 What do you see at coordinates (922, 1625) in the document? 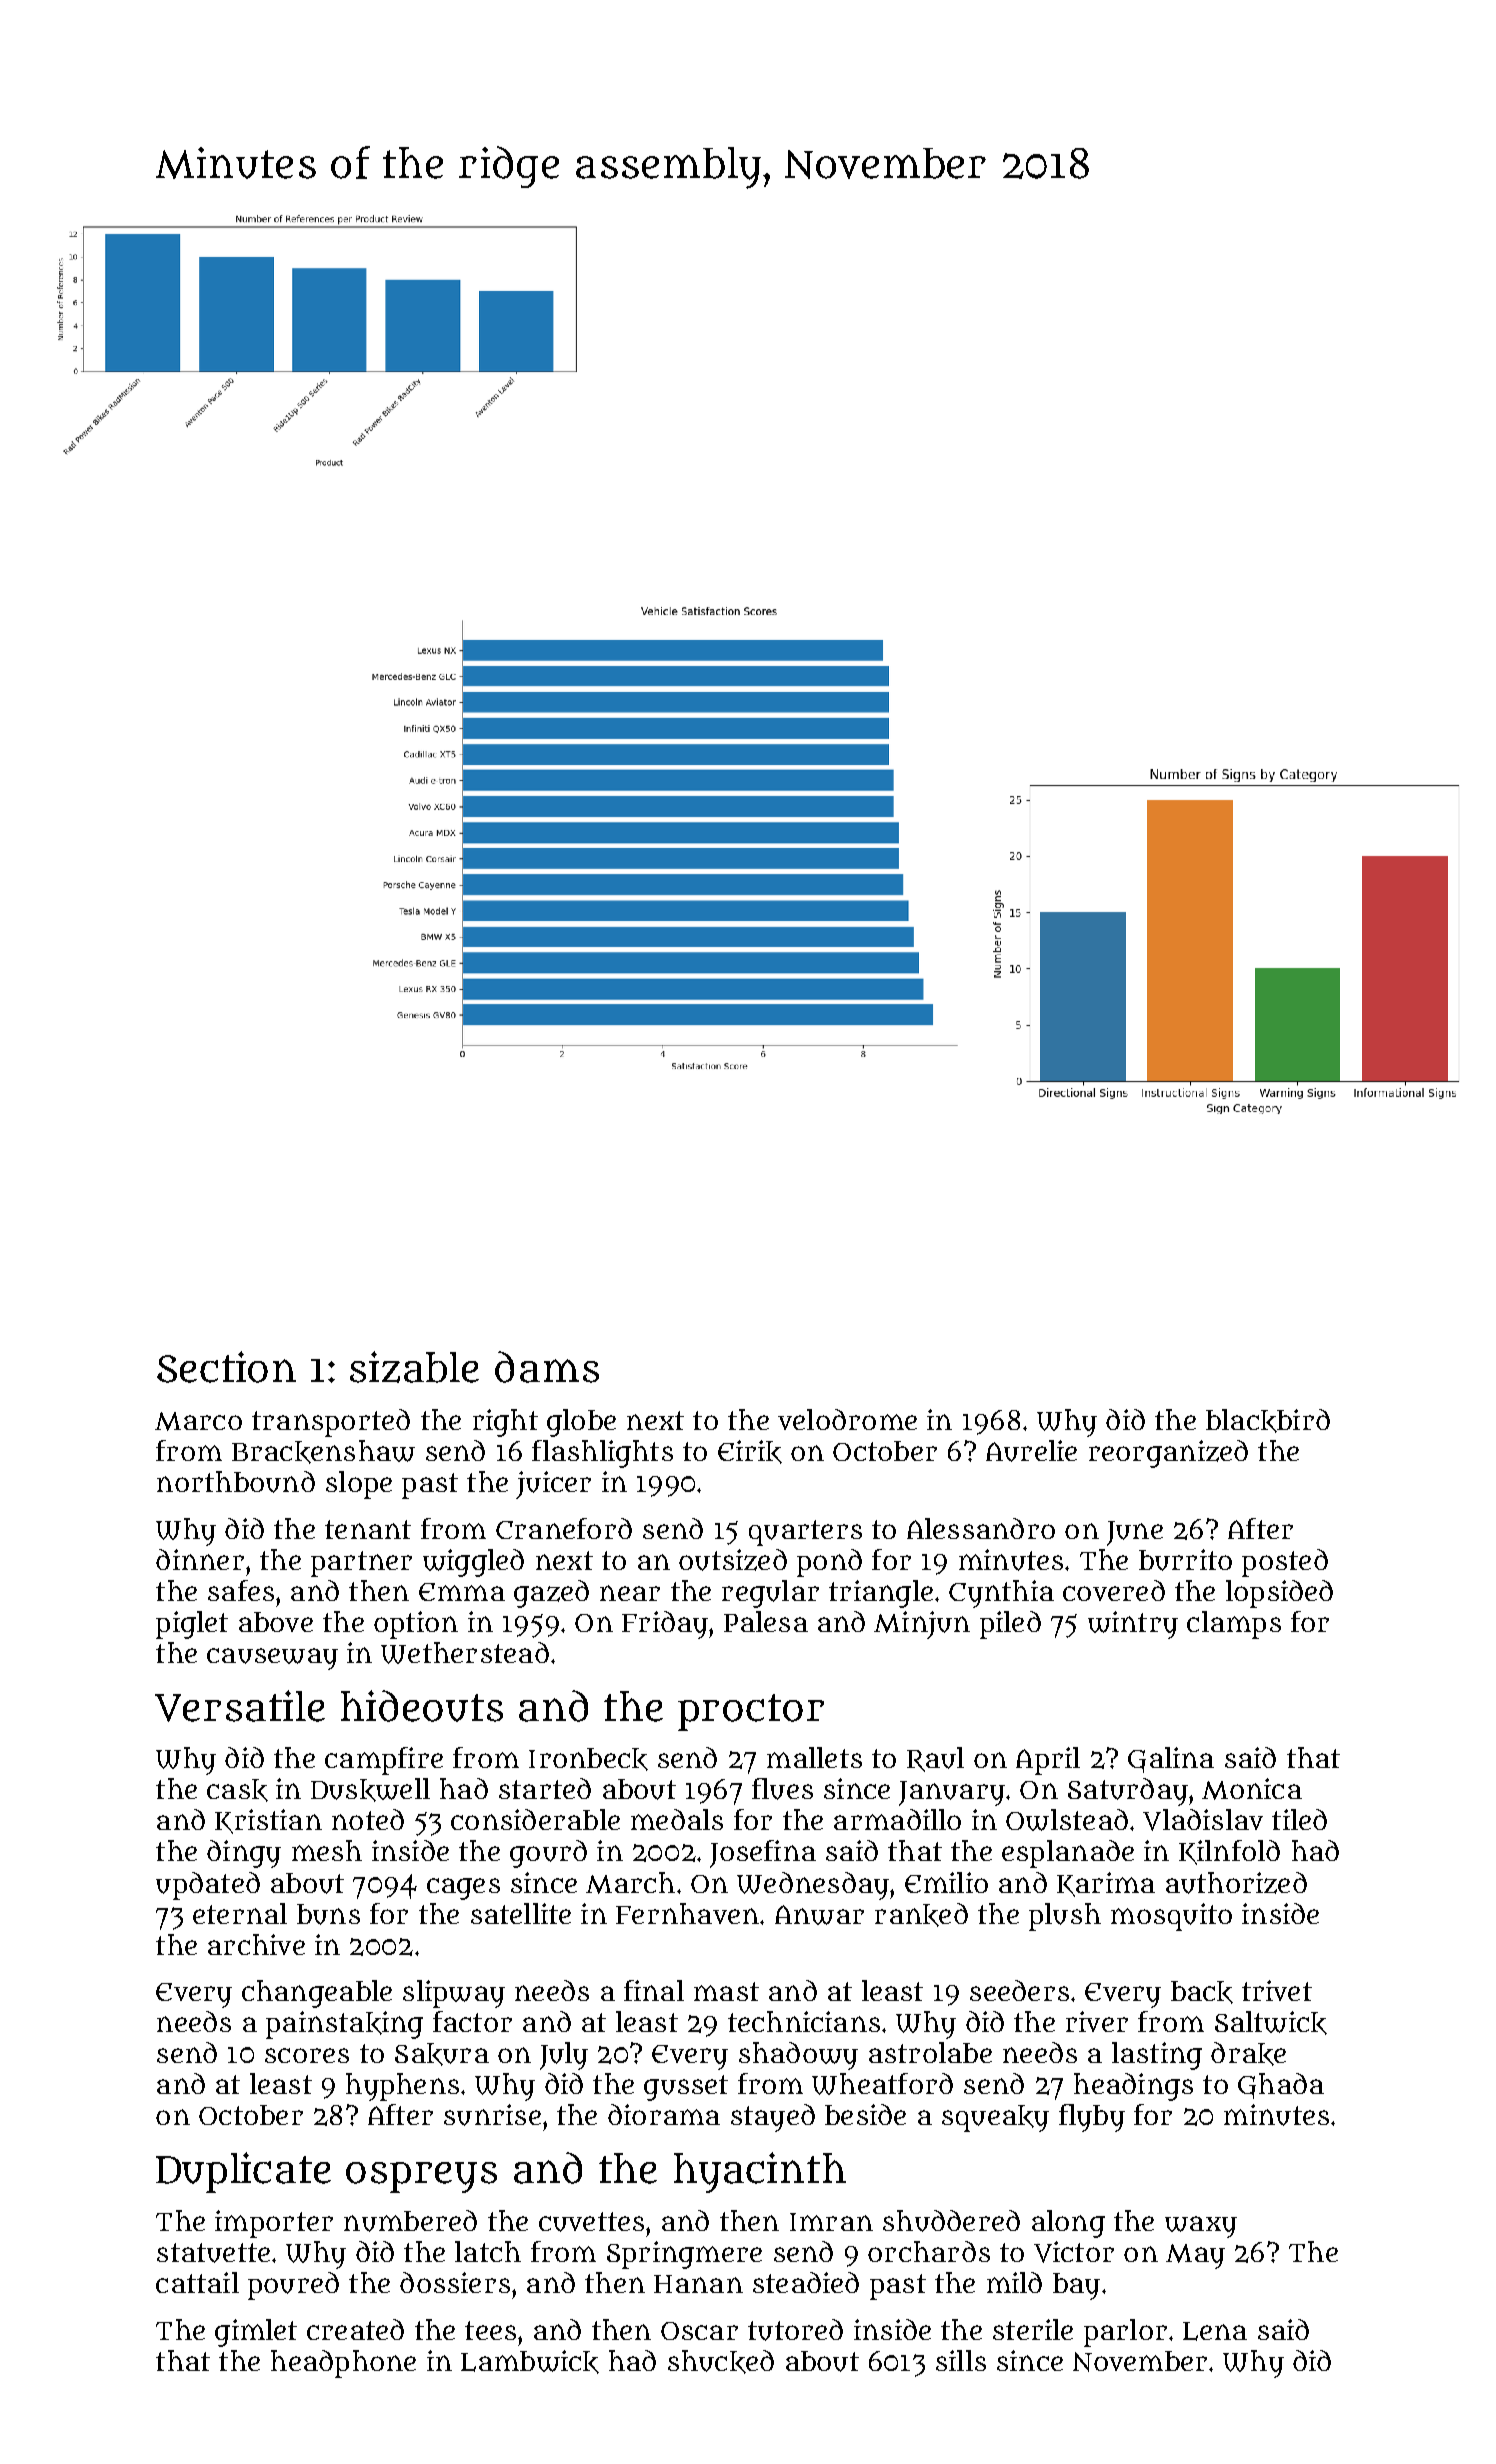
I see `Minjun` at bounding box center [922, 1625].
